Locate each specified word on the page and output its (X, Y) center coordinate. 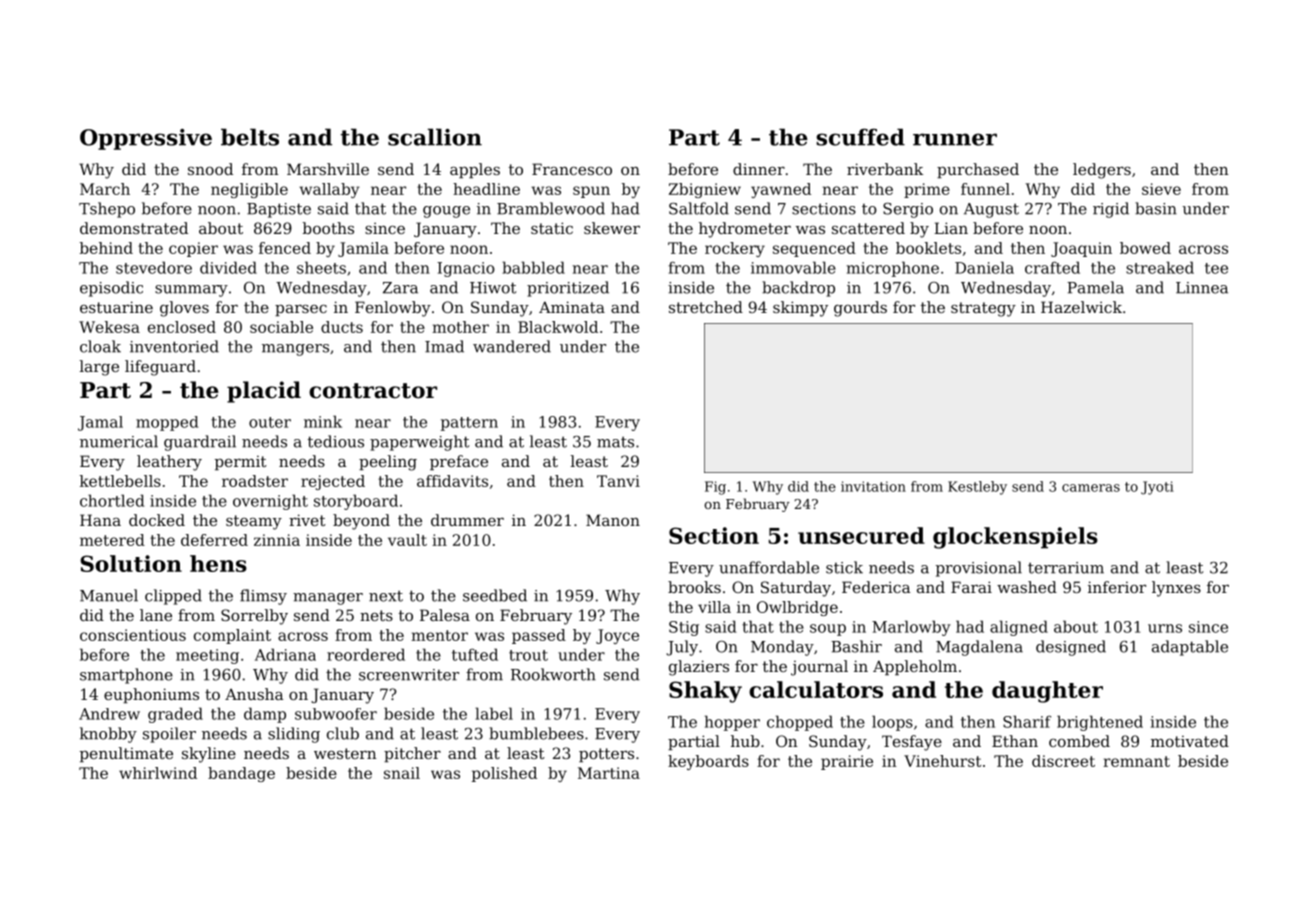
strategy (983, 309)
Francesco (572, 169)
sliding (294, 735)
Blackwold (558, 327)
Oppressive (146, 139)
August (991, 210)
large (99, 368)
